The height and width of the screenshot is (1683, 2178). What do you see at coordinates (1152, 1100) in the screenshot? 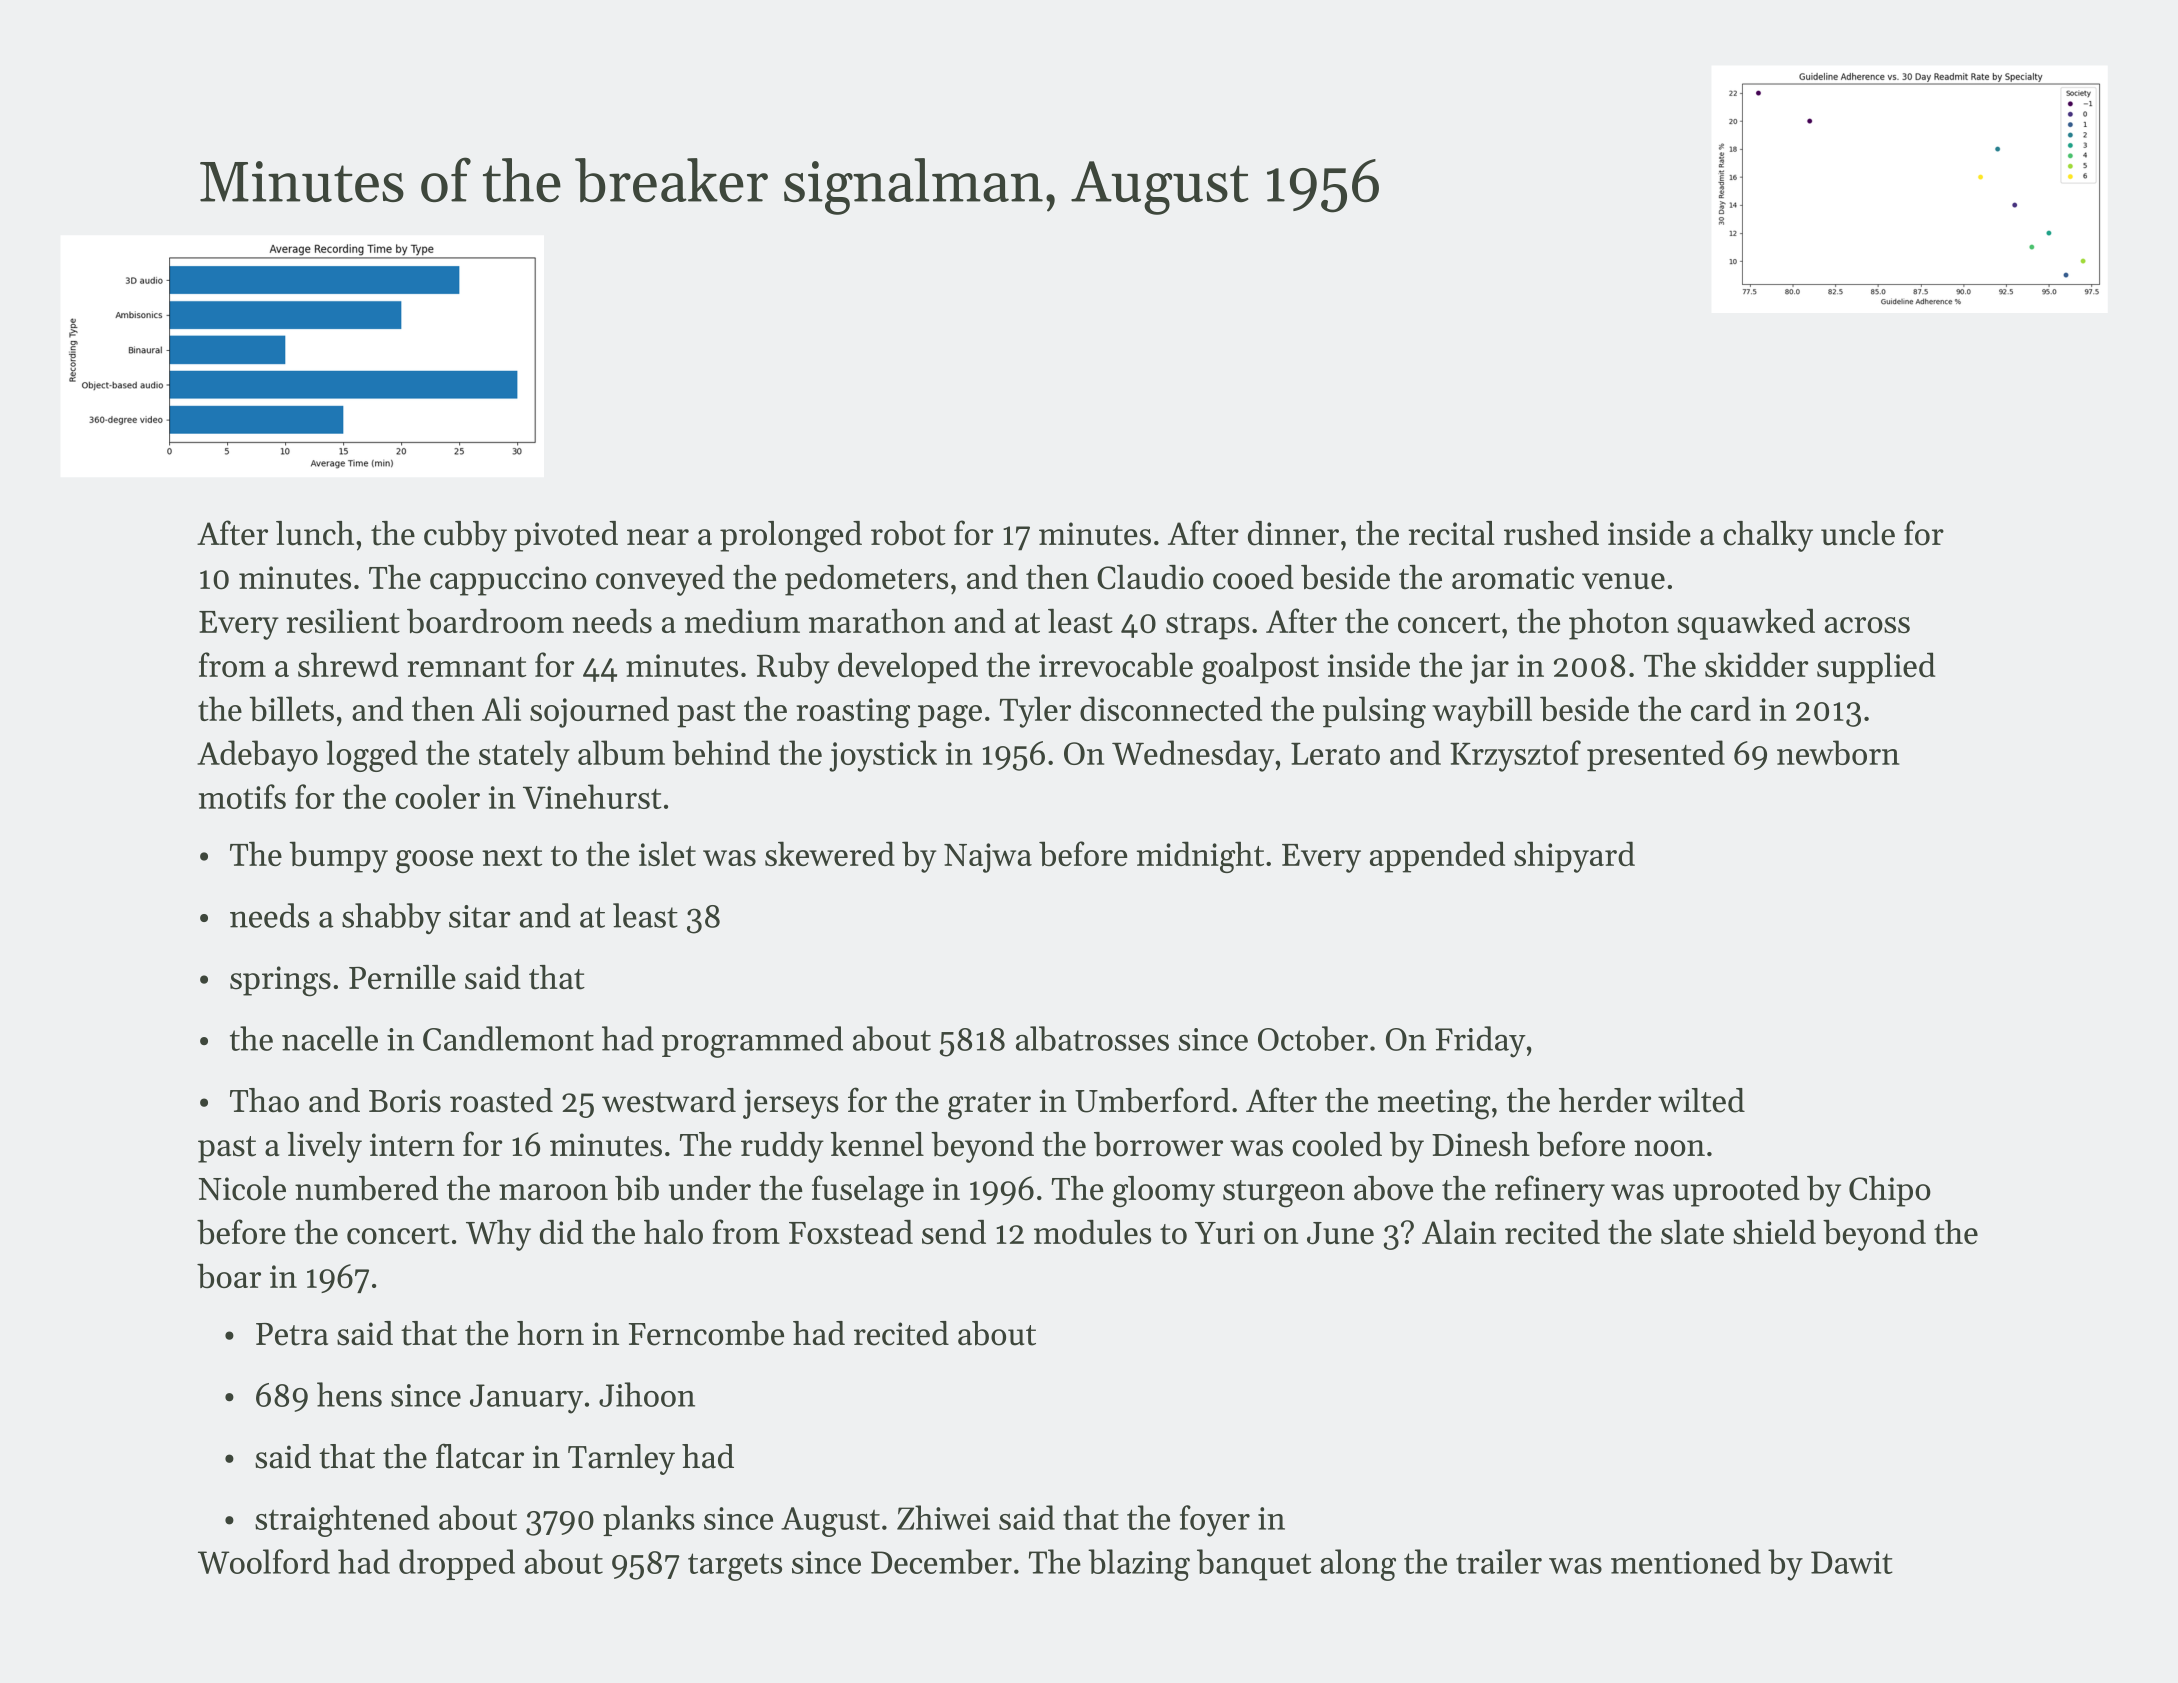
I see `Umberford` at bounding box center [1152, 1100].
